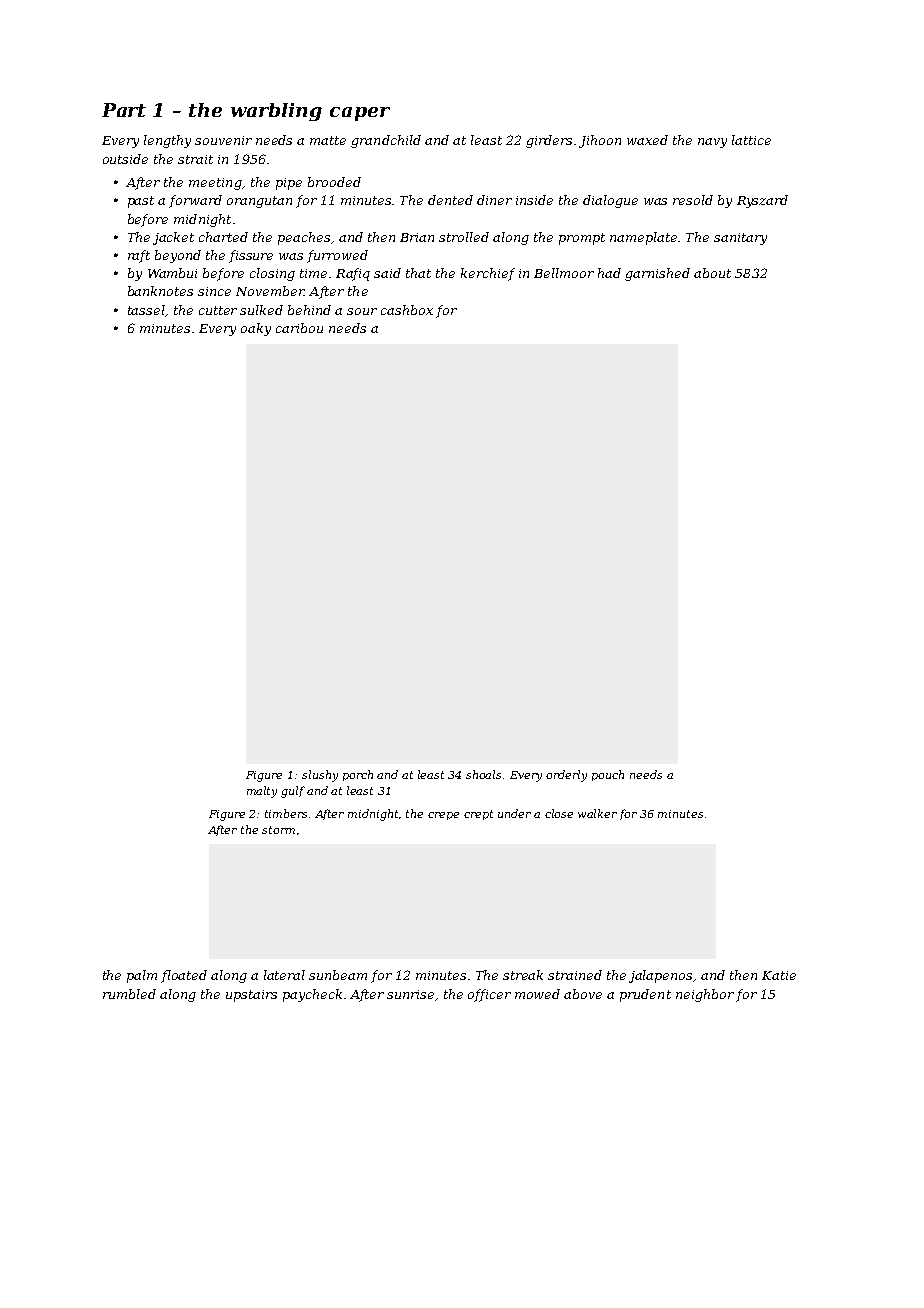  Describe the element at coordinates (262, 792) in the screenshot. I see `malty` at that location.
